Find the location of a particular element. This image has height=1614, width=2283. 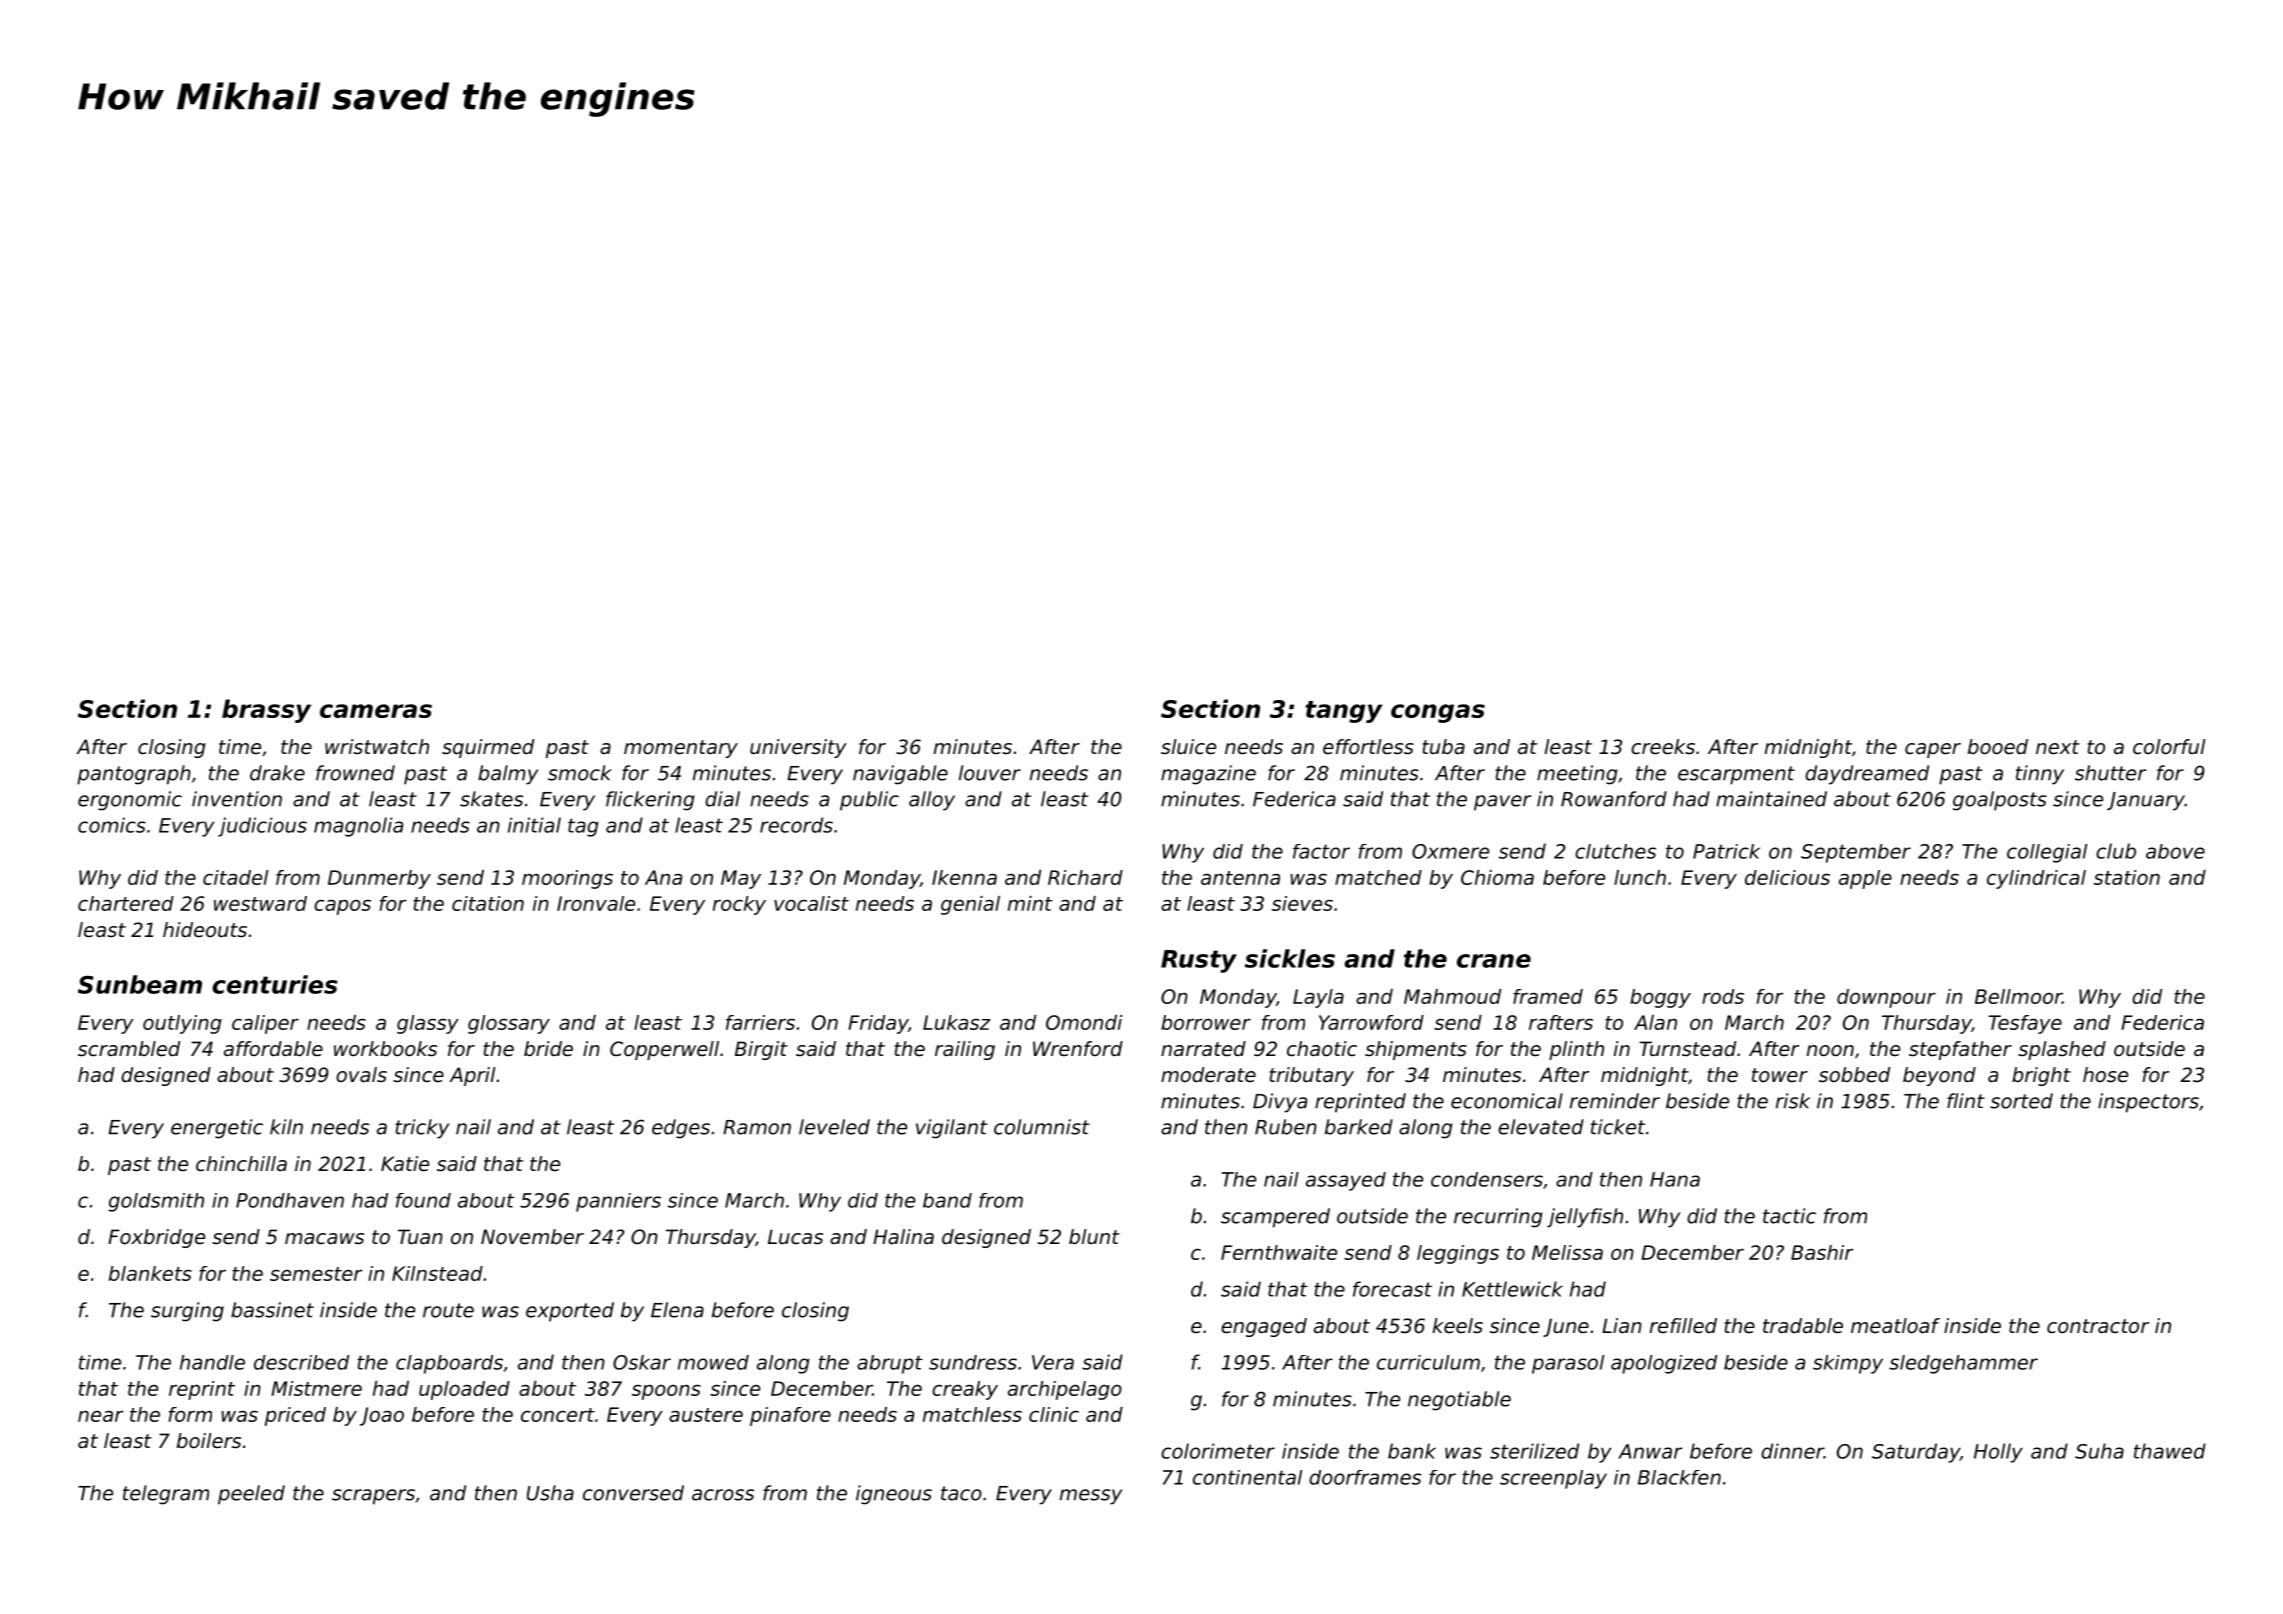

colorimeter is located at coordinates (1218, 1451).
